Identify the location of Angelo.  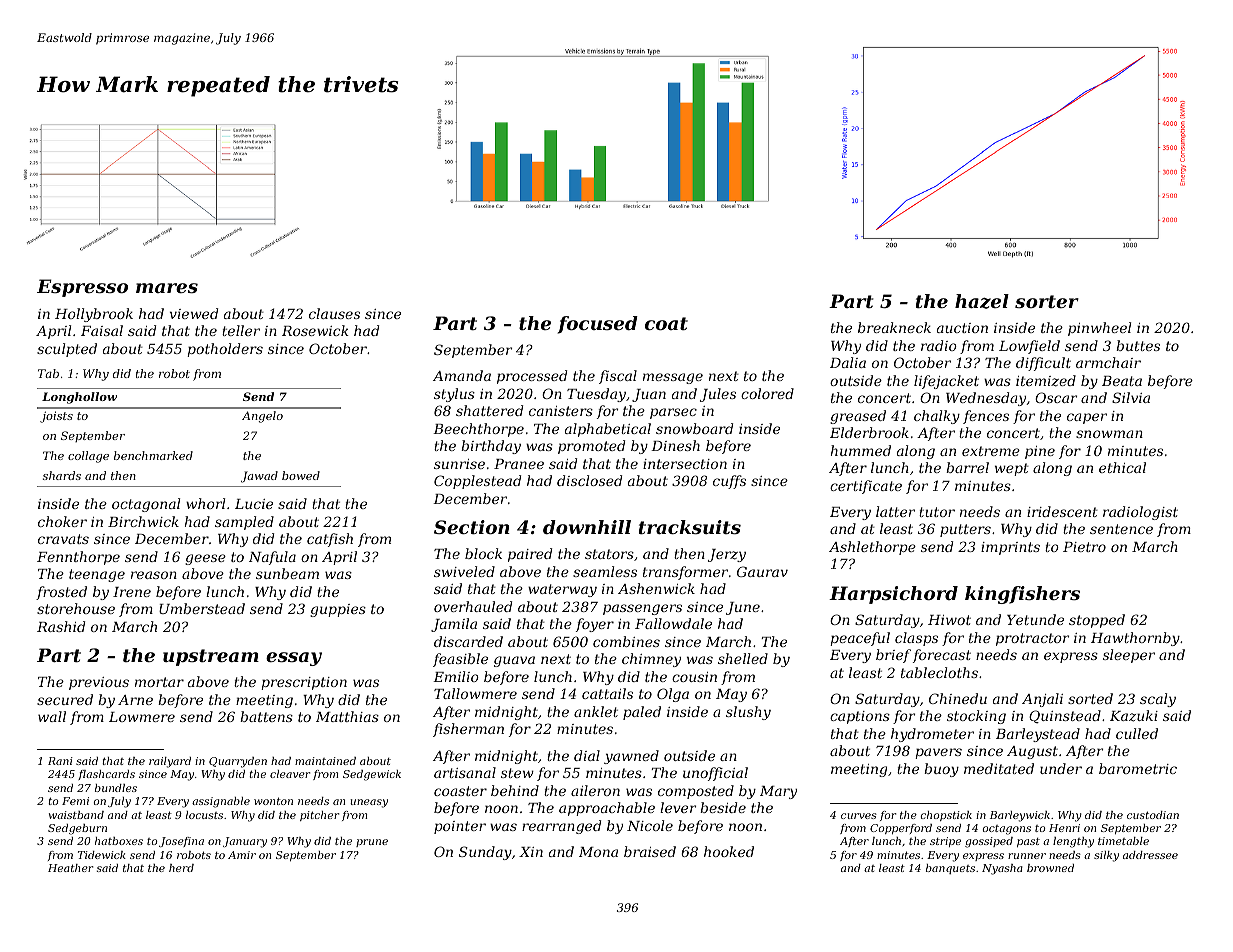
(262, 417).
